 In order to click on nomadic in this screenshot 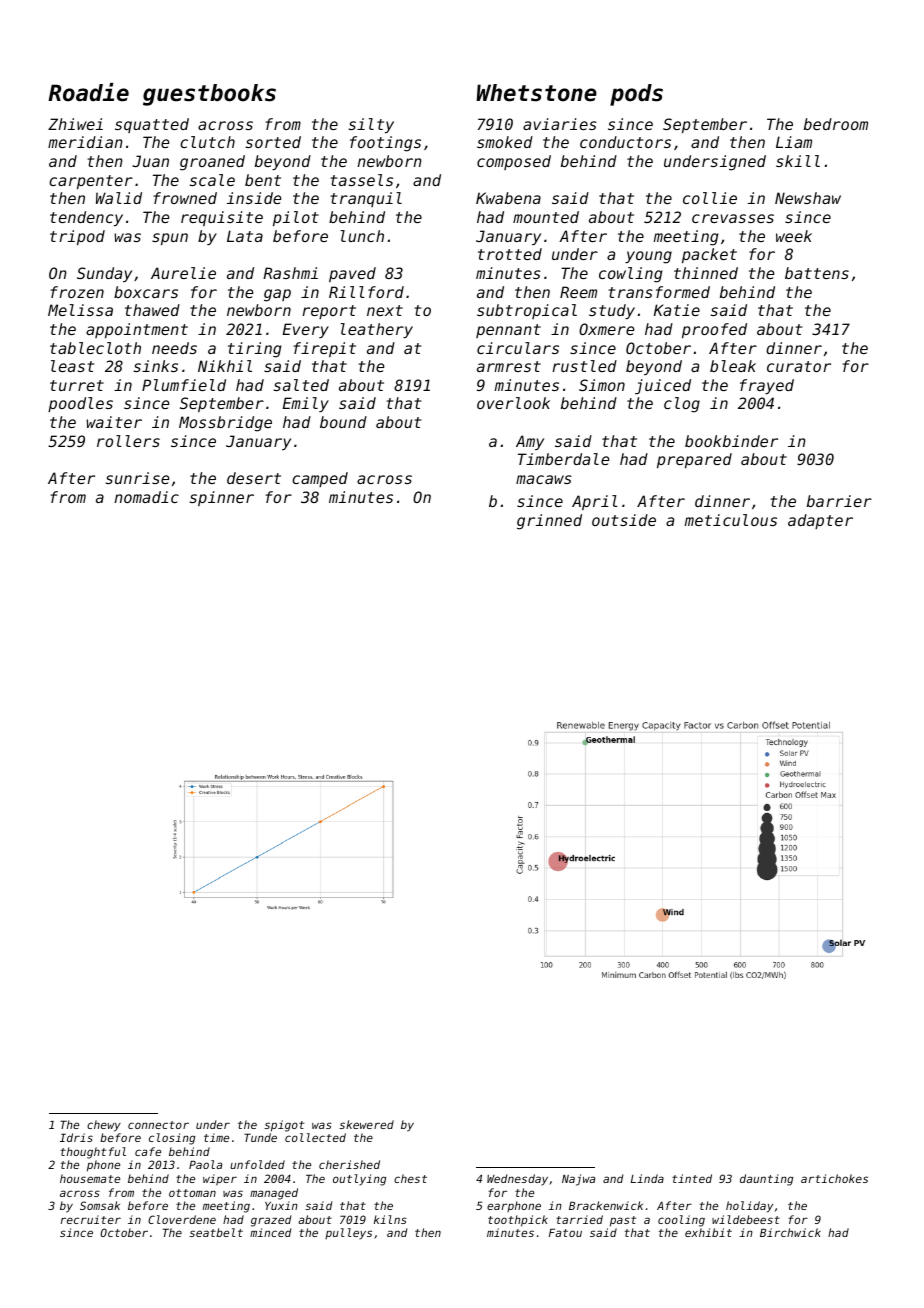, I will do `click(146, 497)`.
